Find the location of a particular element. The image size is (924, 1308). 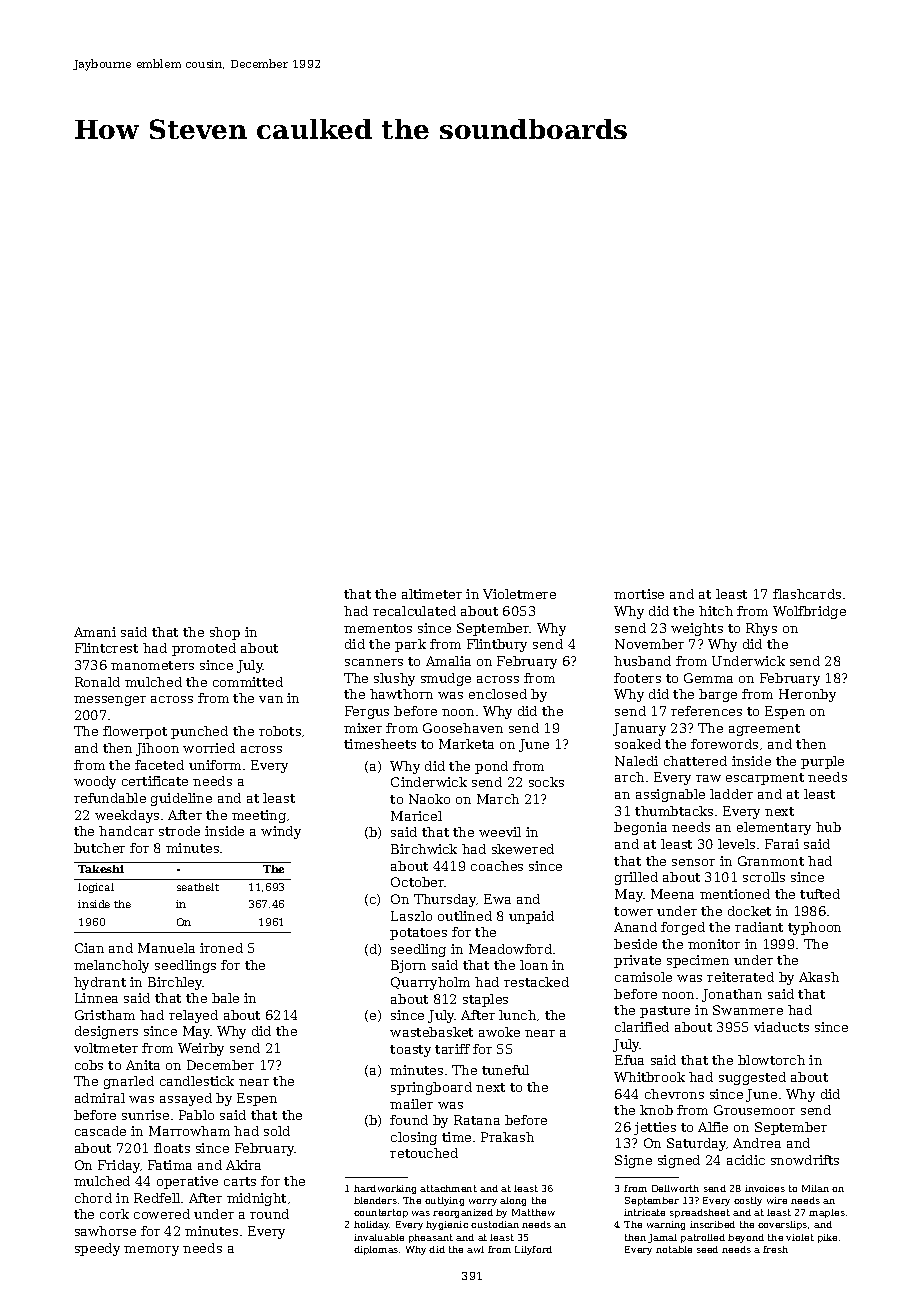

memory is located at coordinates (151, 1251).
